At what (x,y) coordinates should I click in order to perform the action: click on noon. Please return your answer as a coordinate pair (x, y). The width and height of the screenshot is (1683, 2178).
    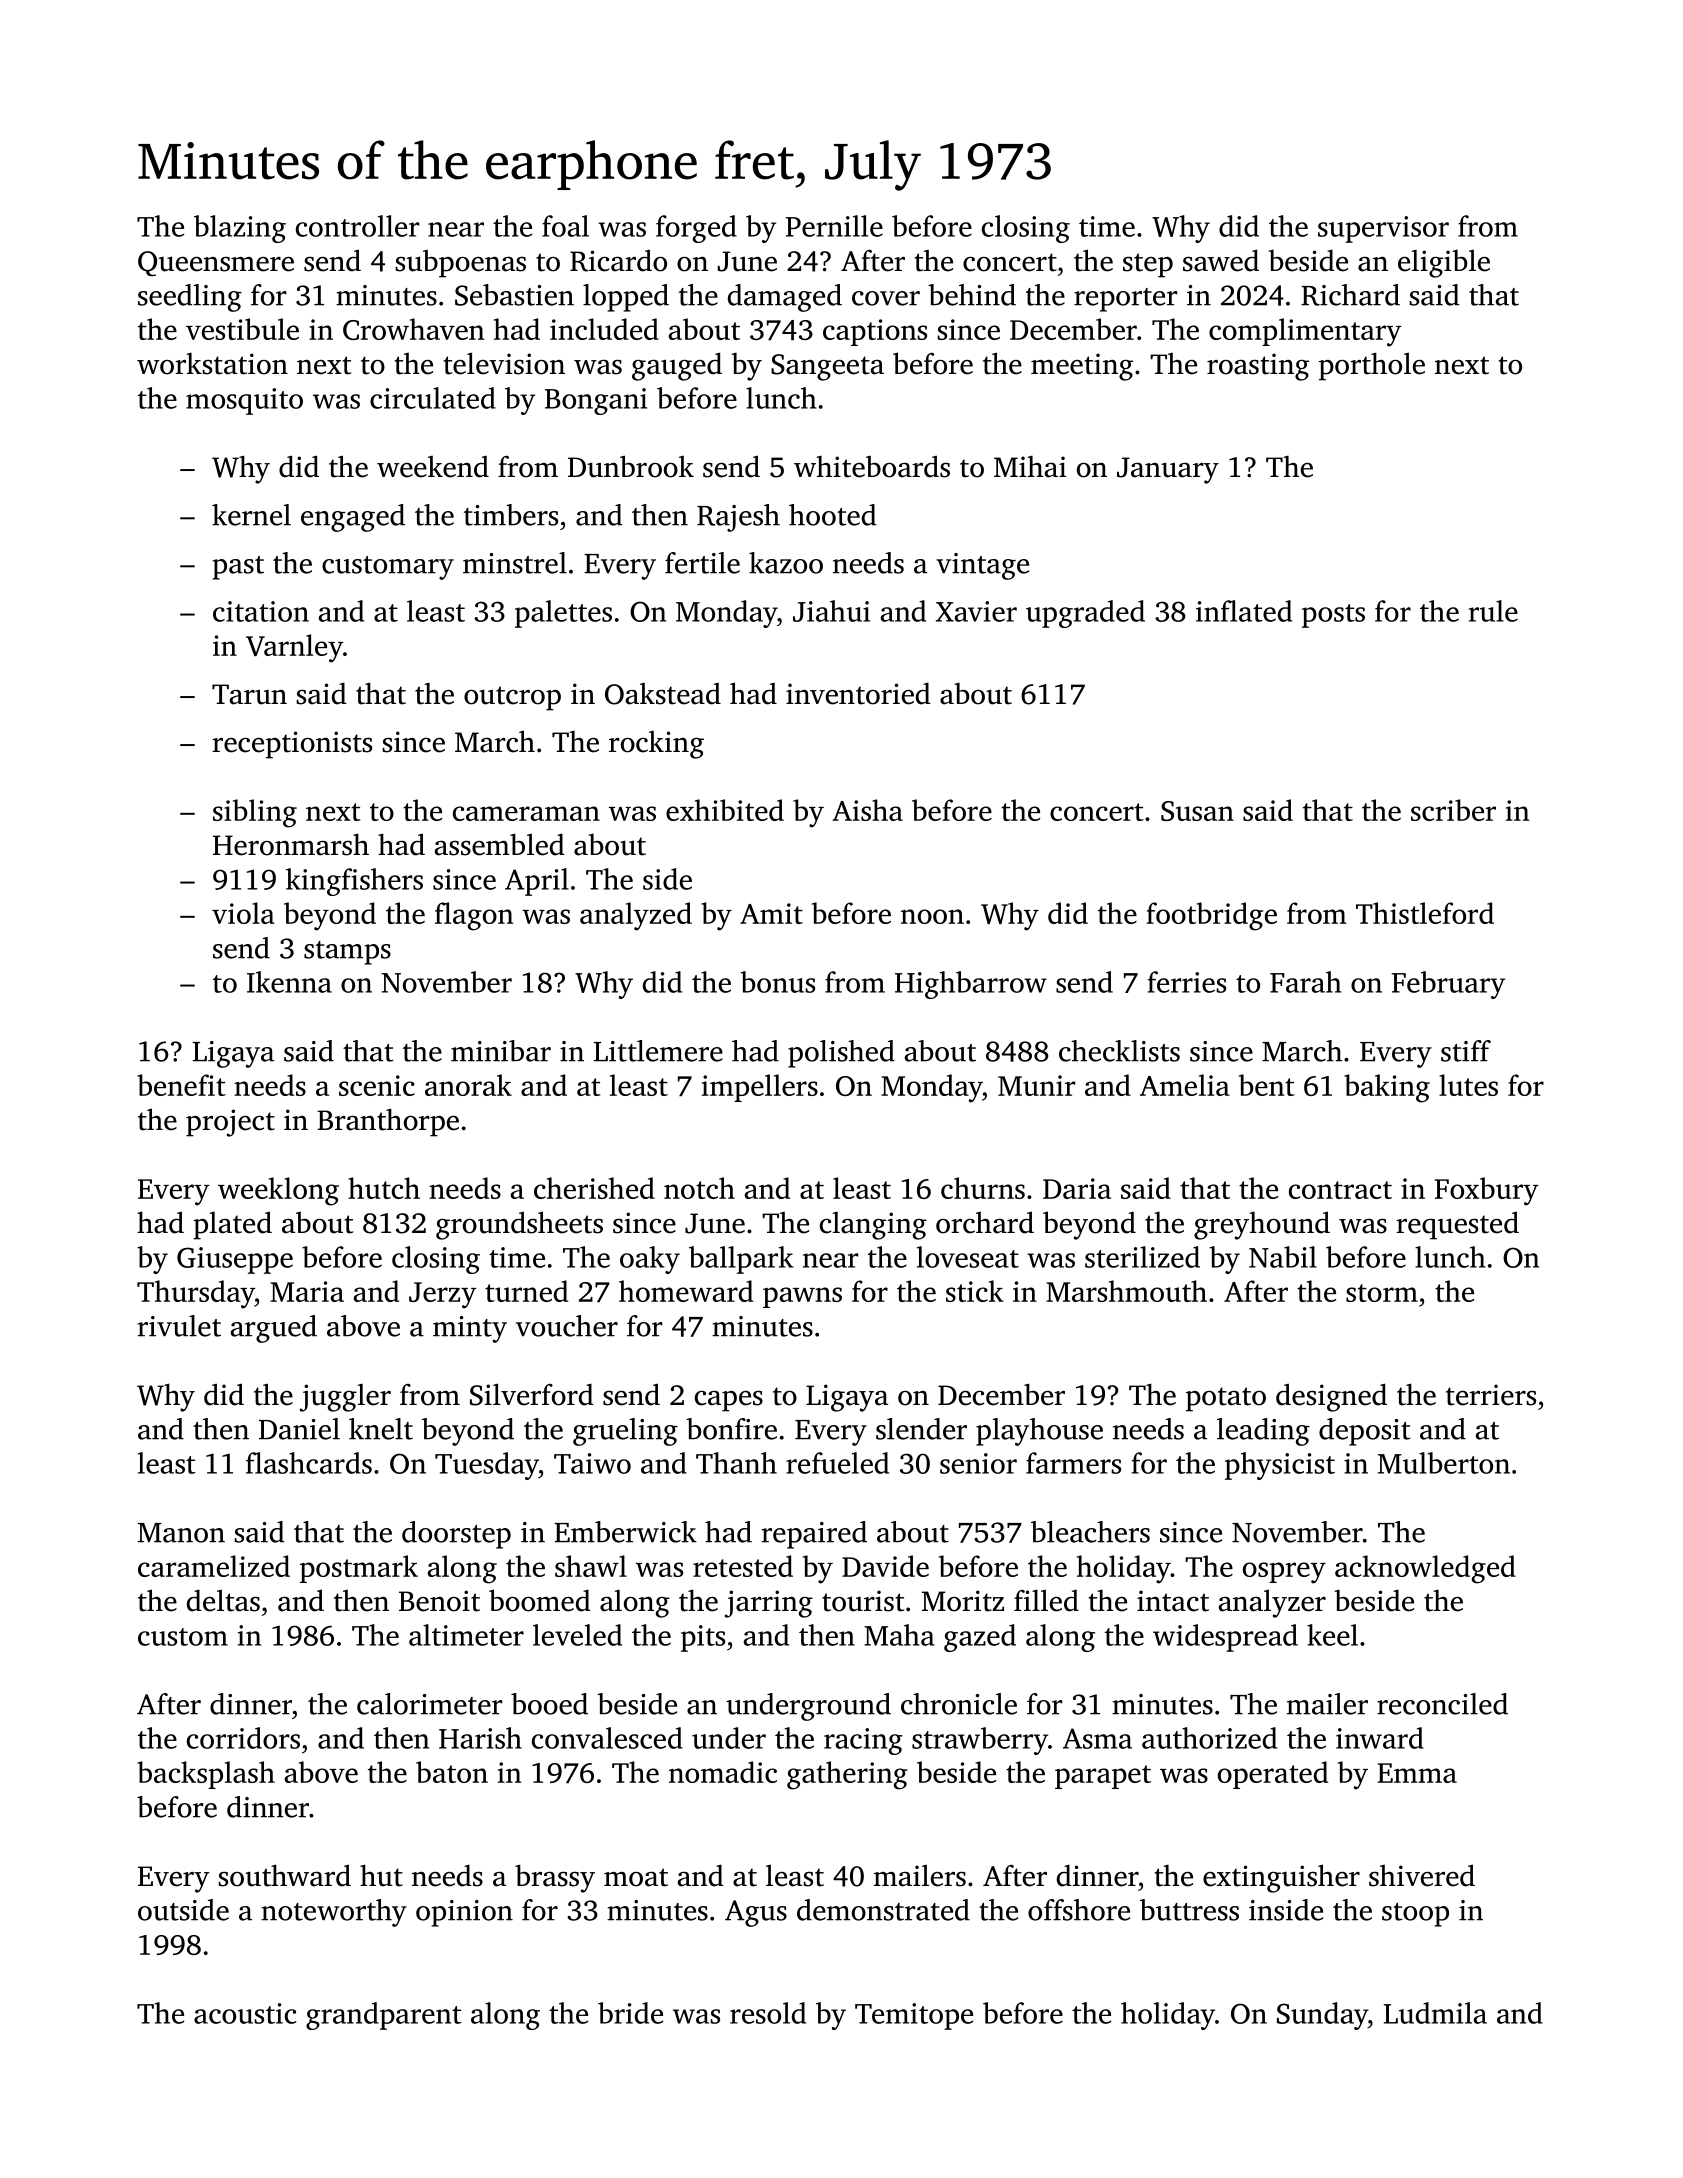
    Looking at the image, I should click on (932, 916).
